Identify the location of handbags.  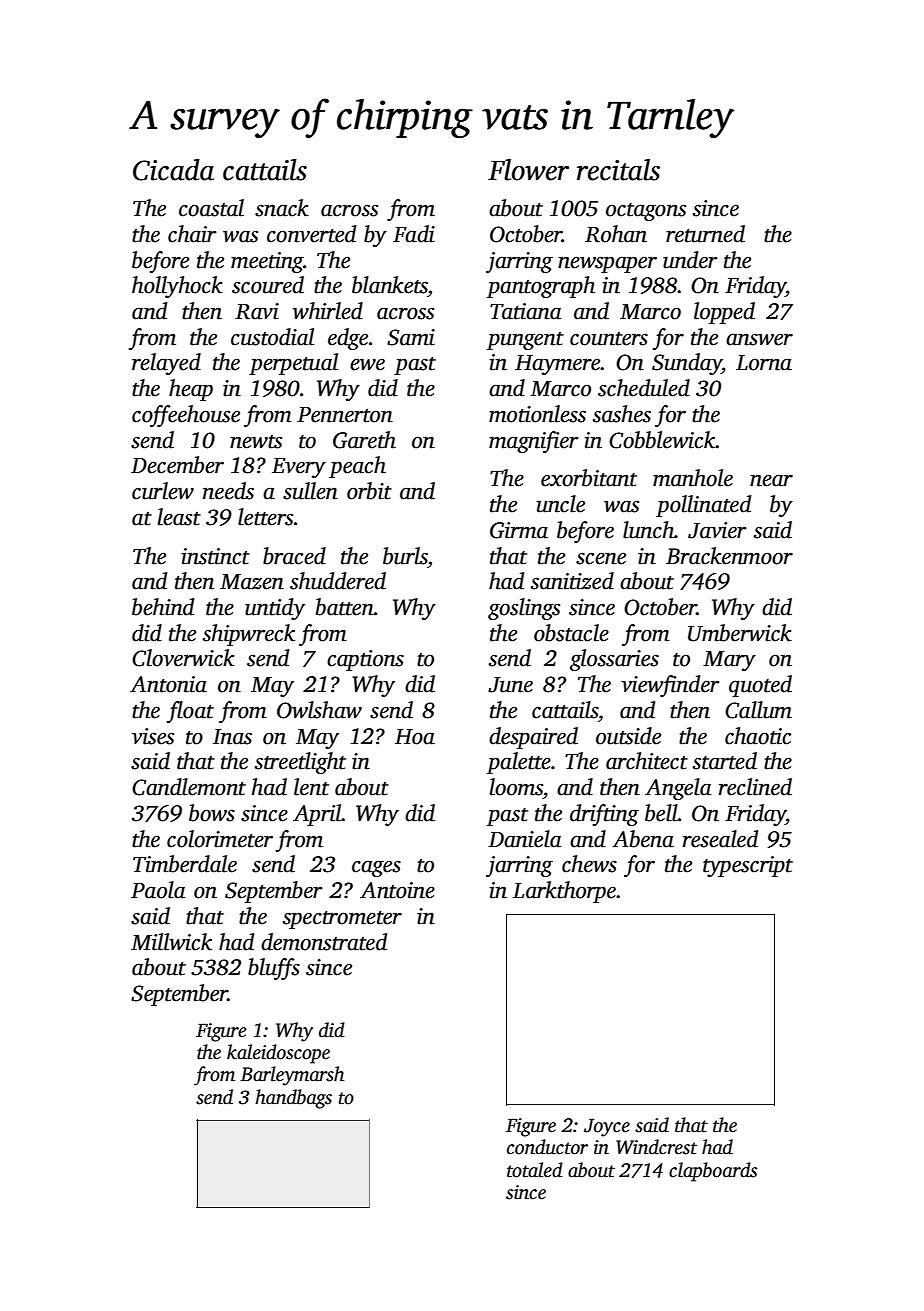
(293, 1099).
